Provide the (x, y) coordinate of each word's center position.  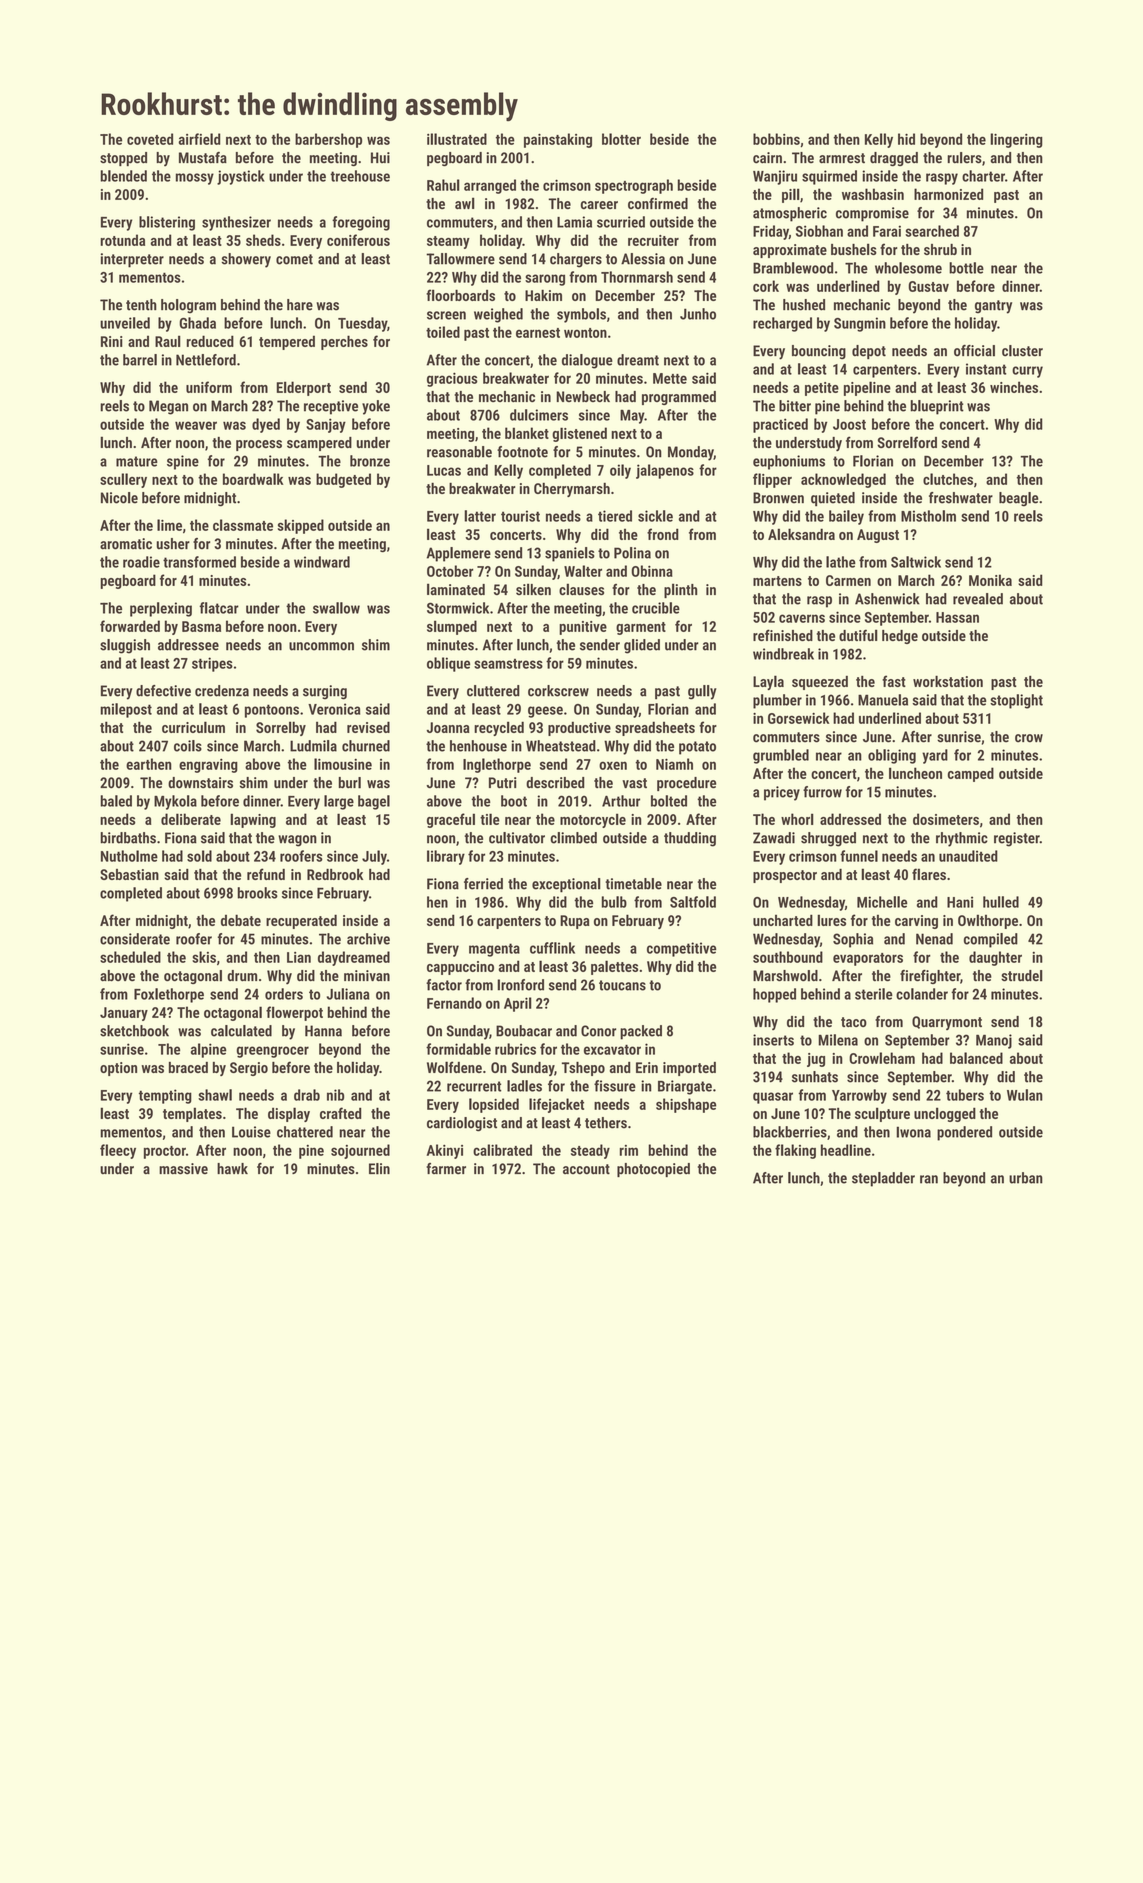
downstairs (200, 783)
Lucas (444, 470)
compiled (991, 940)
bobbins (776, 139)
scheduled (130, 957)
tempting (165, 1096)
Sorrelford (907, 442)
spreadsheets (655, 728)
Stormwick (458, 608)
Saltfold (693, 902)
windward (322, 562)
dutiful (858, 635)
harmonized (948, 194)
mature (137, 461)
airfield (199, 139)
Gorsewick (799, 718)
